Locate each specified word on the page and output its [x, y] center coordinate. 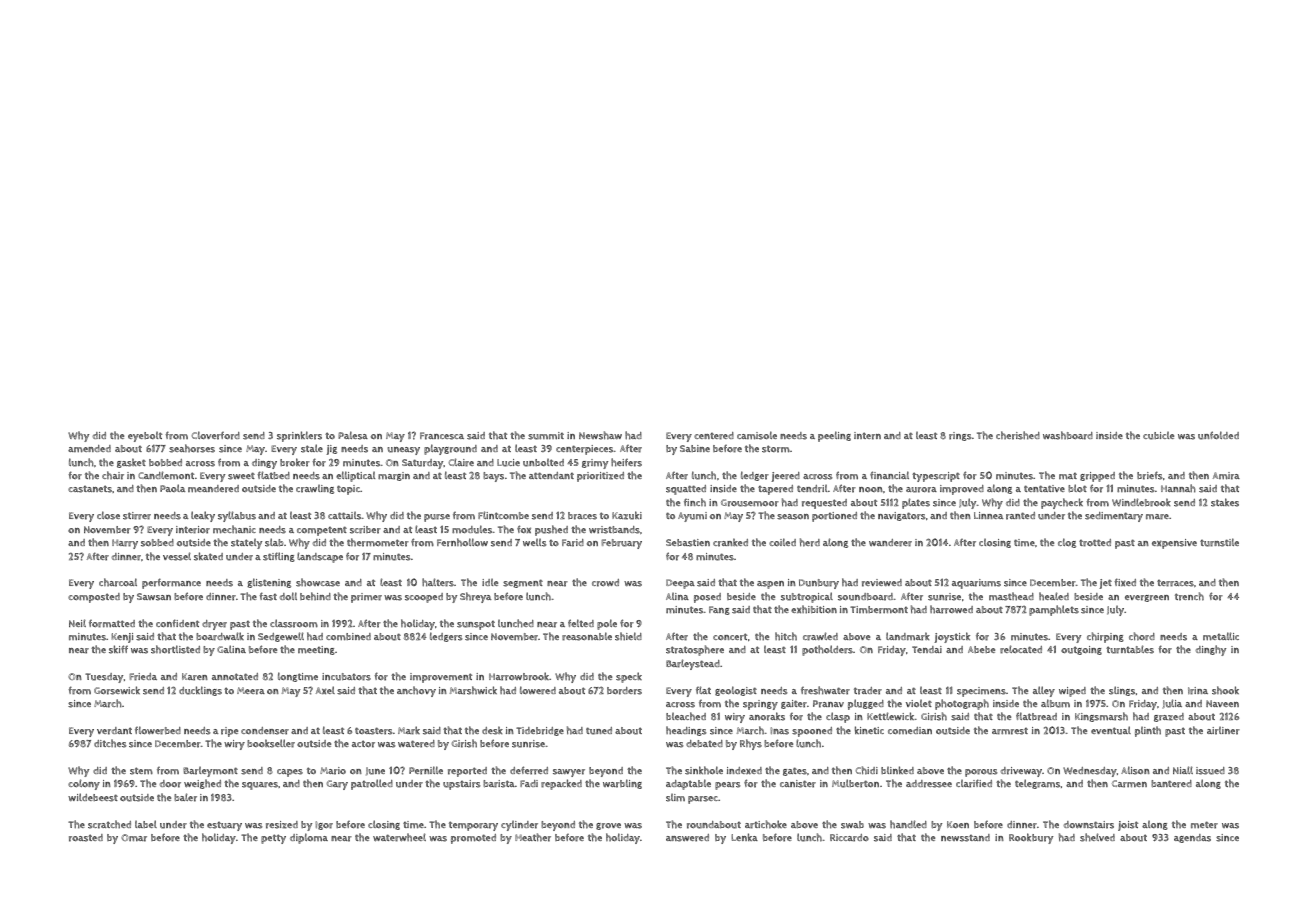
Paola [172, 488]
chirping [1105, 637]
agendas [1192, 838]
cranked [730, 542]
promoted [473, 839]
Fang [719, 610]
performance [171, 583]
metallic [1221, 636]
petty [273, 839]
